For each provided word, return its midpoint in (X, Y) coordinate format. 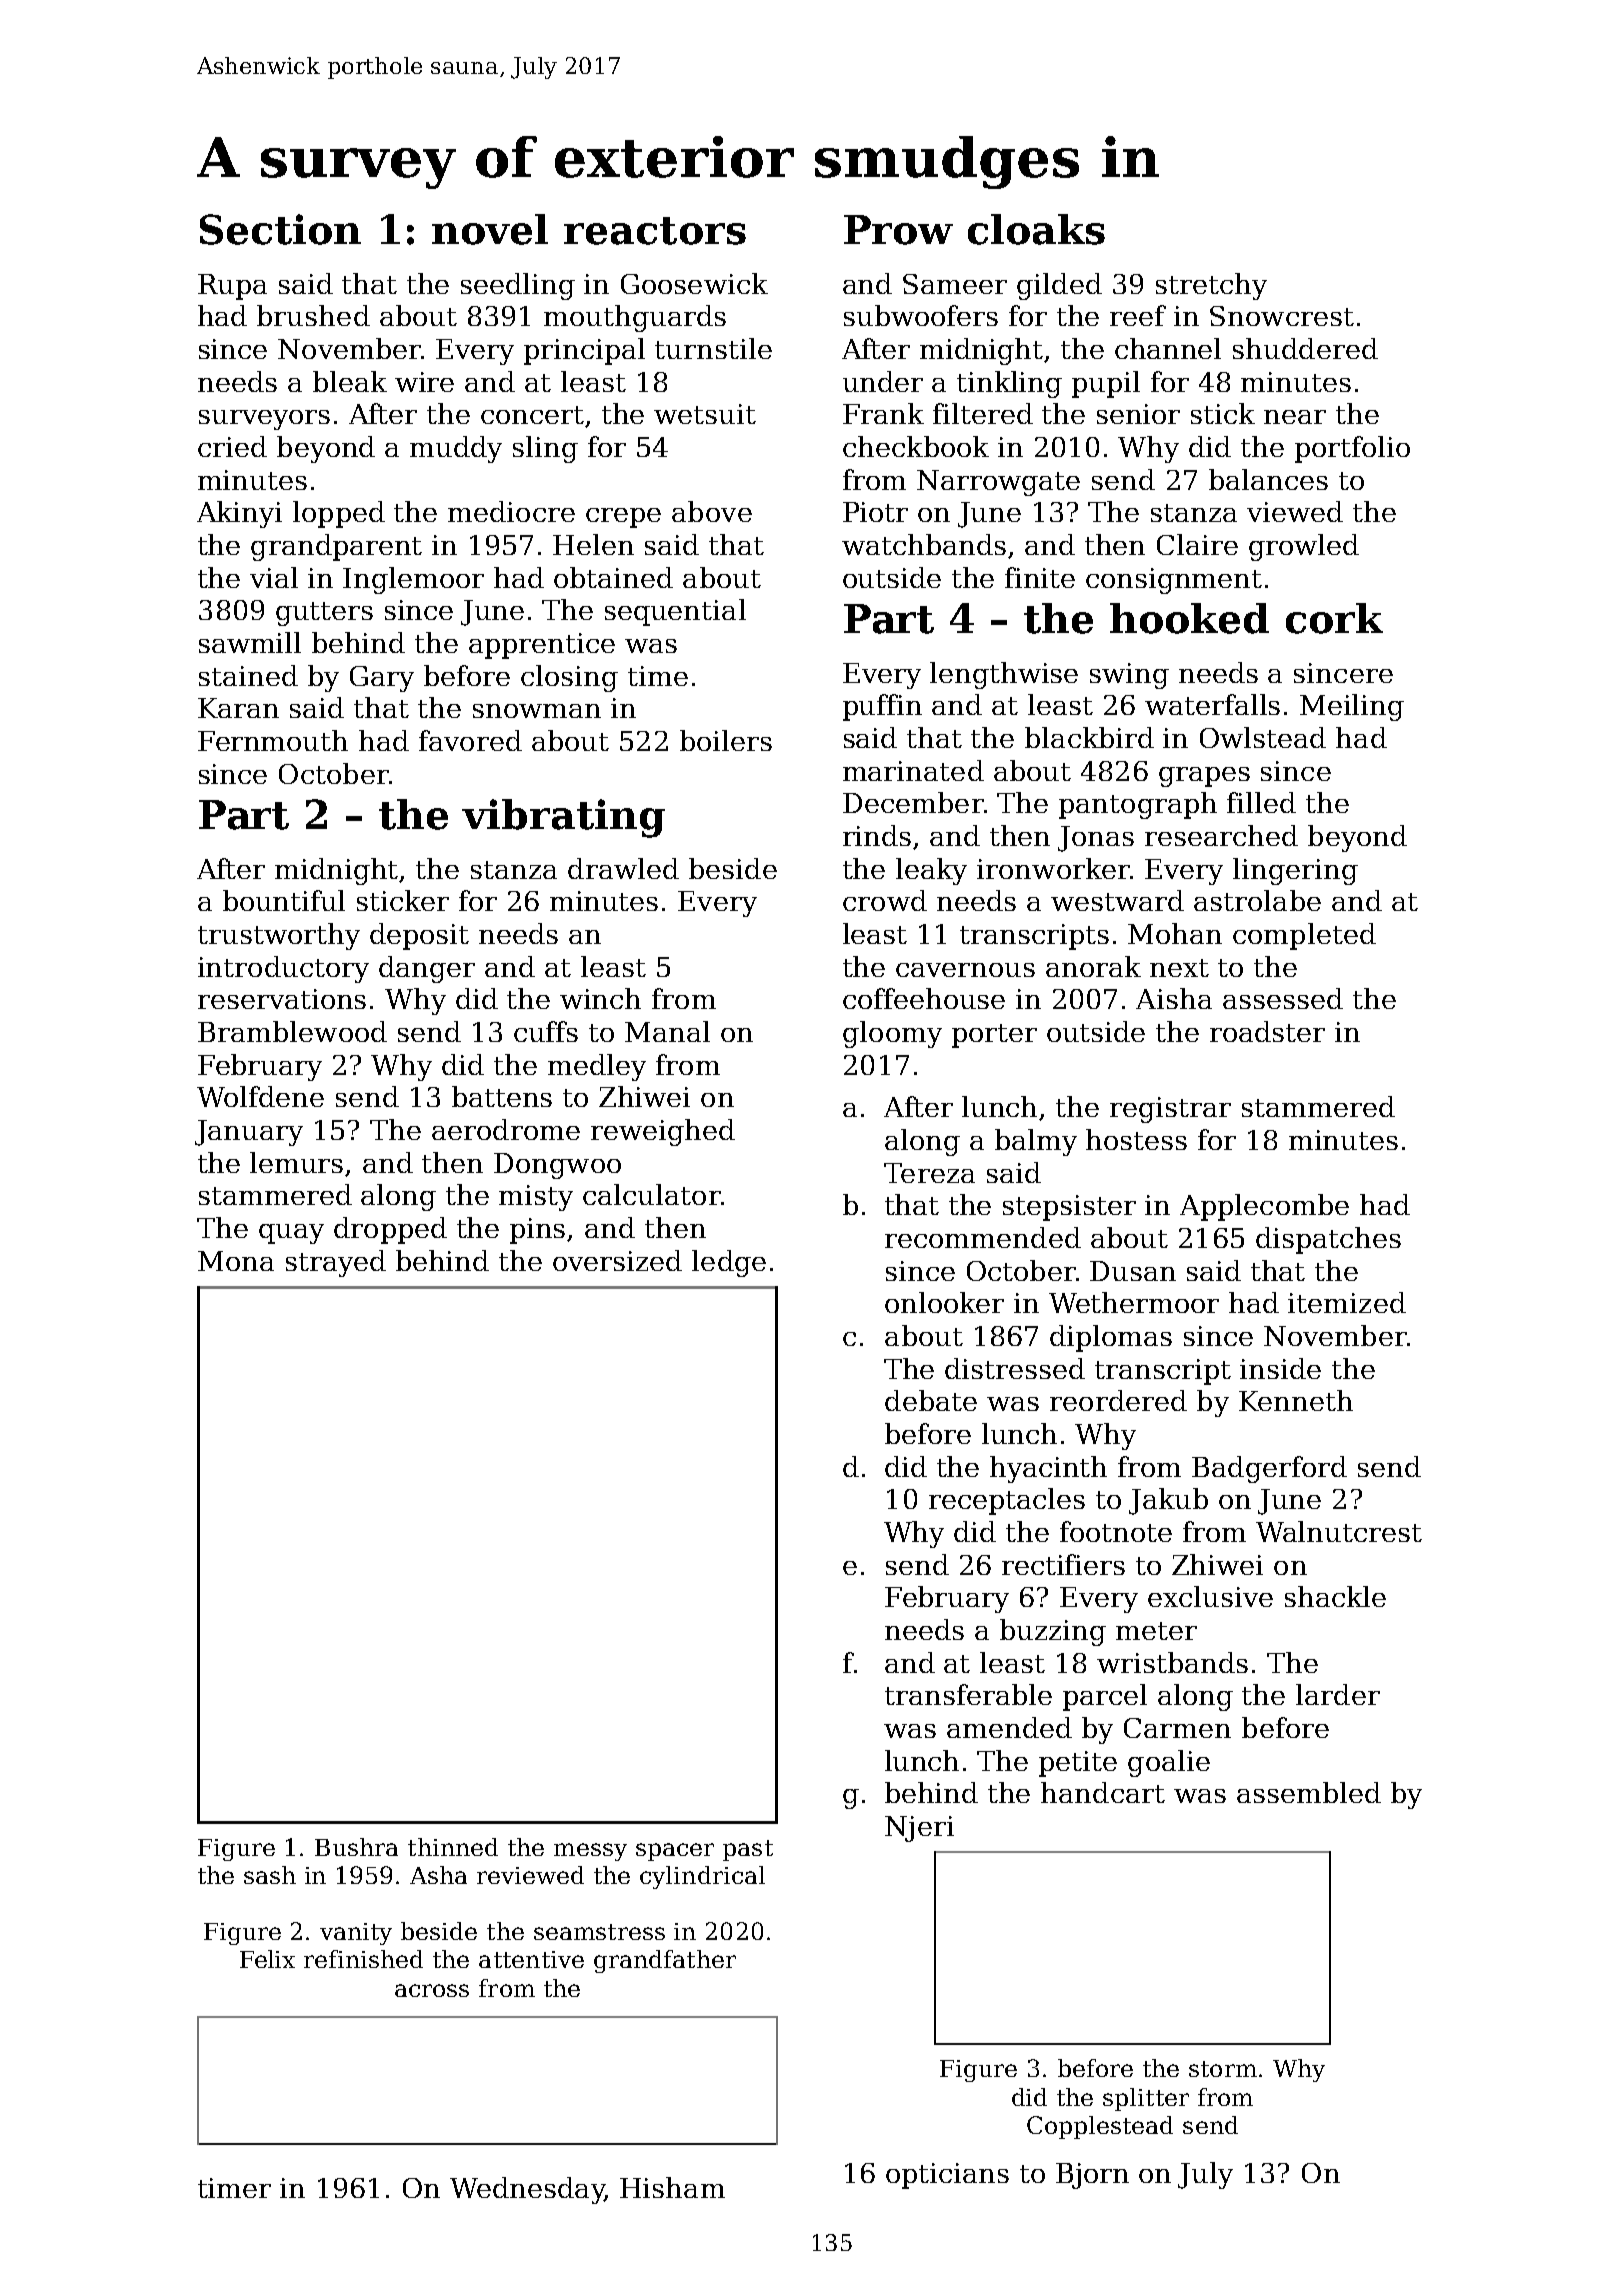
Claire (1197, 544)
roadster (1267, 1031)
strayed (336, 1263)
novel (490, 229)
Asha (438, 1875)
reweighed (663, 1132)
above (712, 511)
